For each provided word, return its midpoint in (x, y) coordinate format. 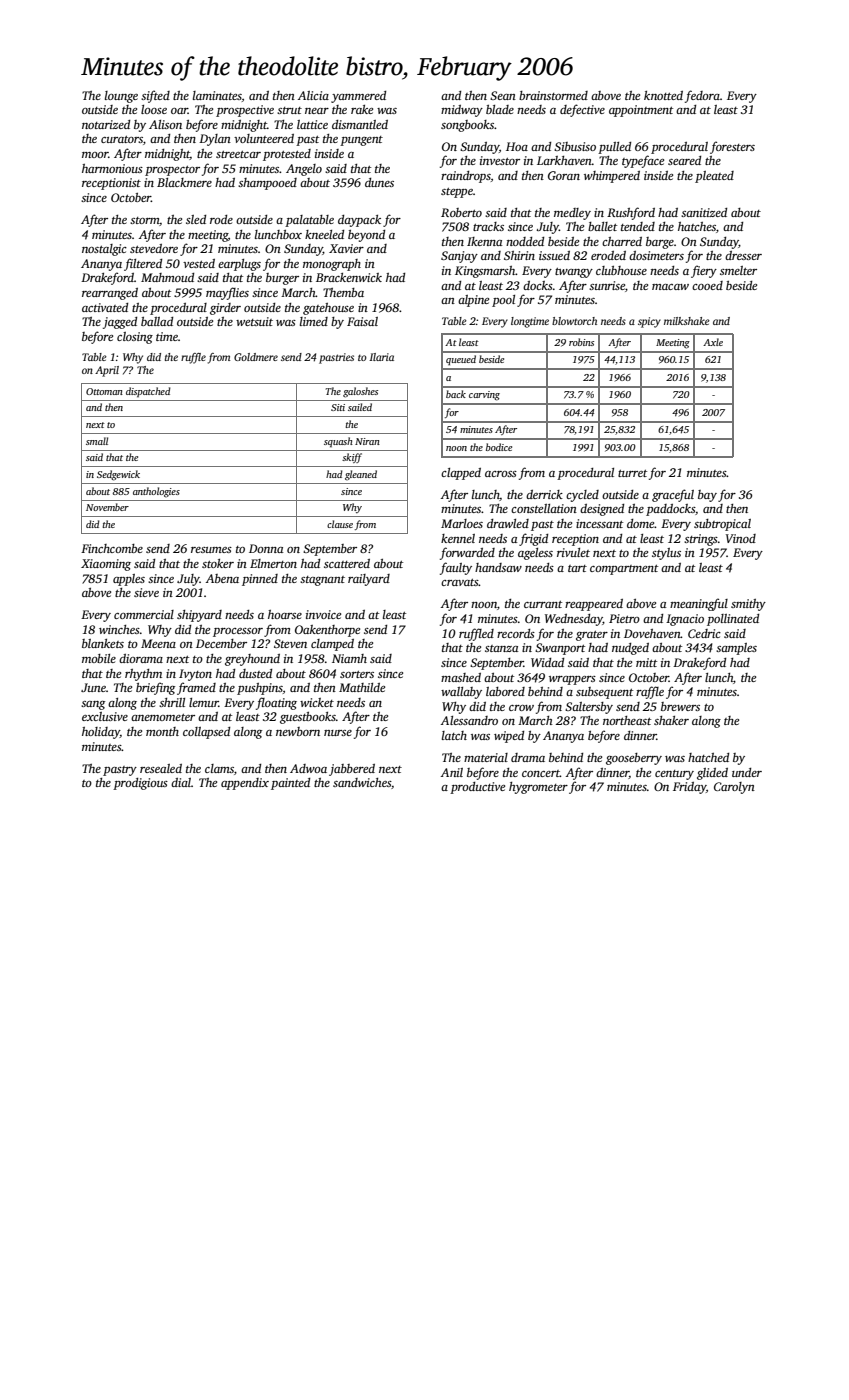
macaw (670, 287)
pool (503, 301)
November (107, 507)
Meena (158, 643)
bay (707, 496)
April (107, 371)
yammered (358, 97)
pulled (614, 148)
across (501, 474)
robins (581, 342)
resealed (161, 768)
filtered (143, 264)
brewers (680, 706)
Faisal (362, 321)
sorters (357, 674)
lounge (121, 97)
